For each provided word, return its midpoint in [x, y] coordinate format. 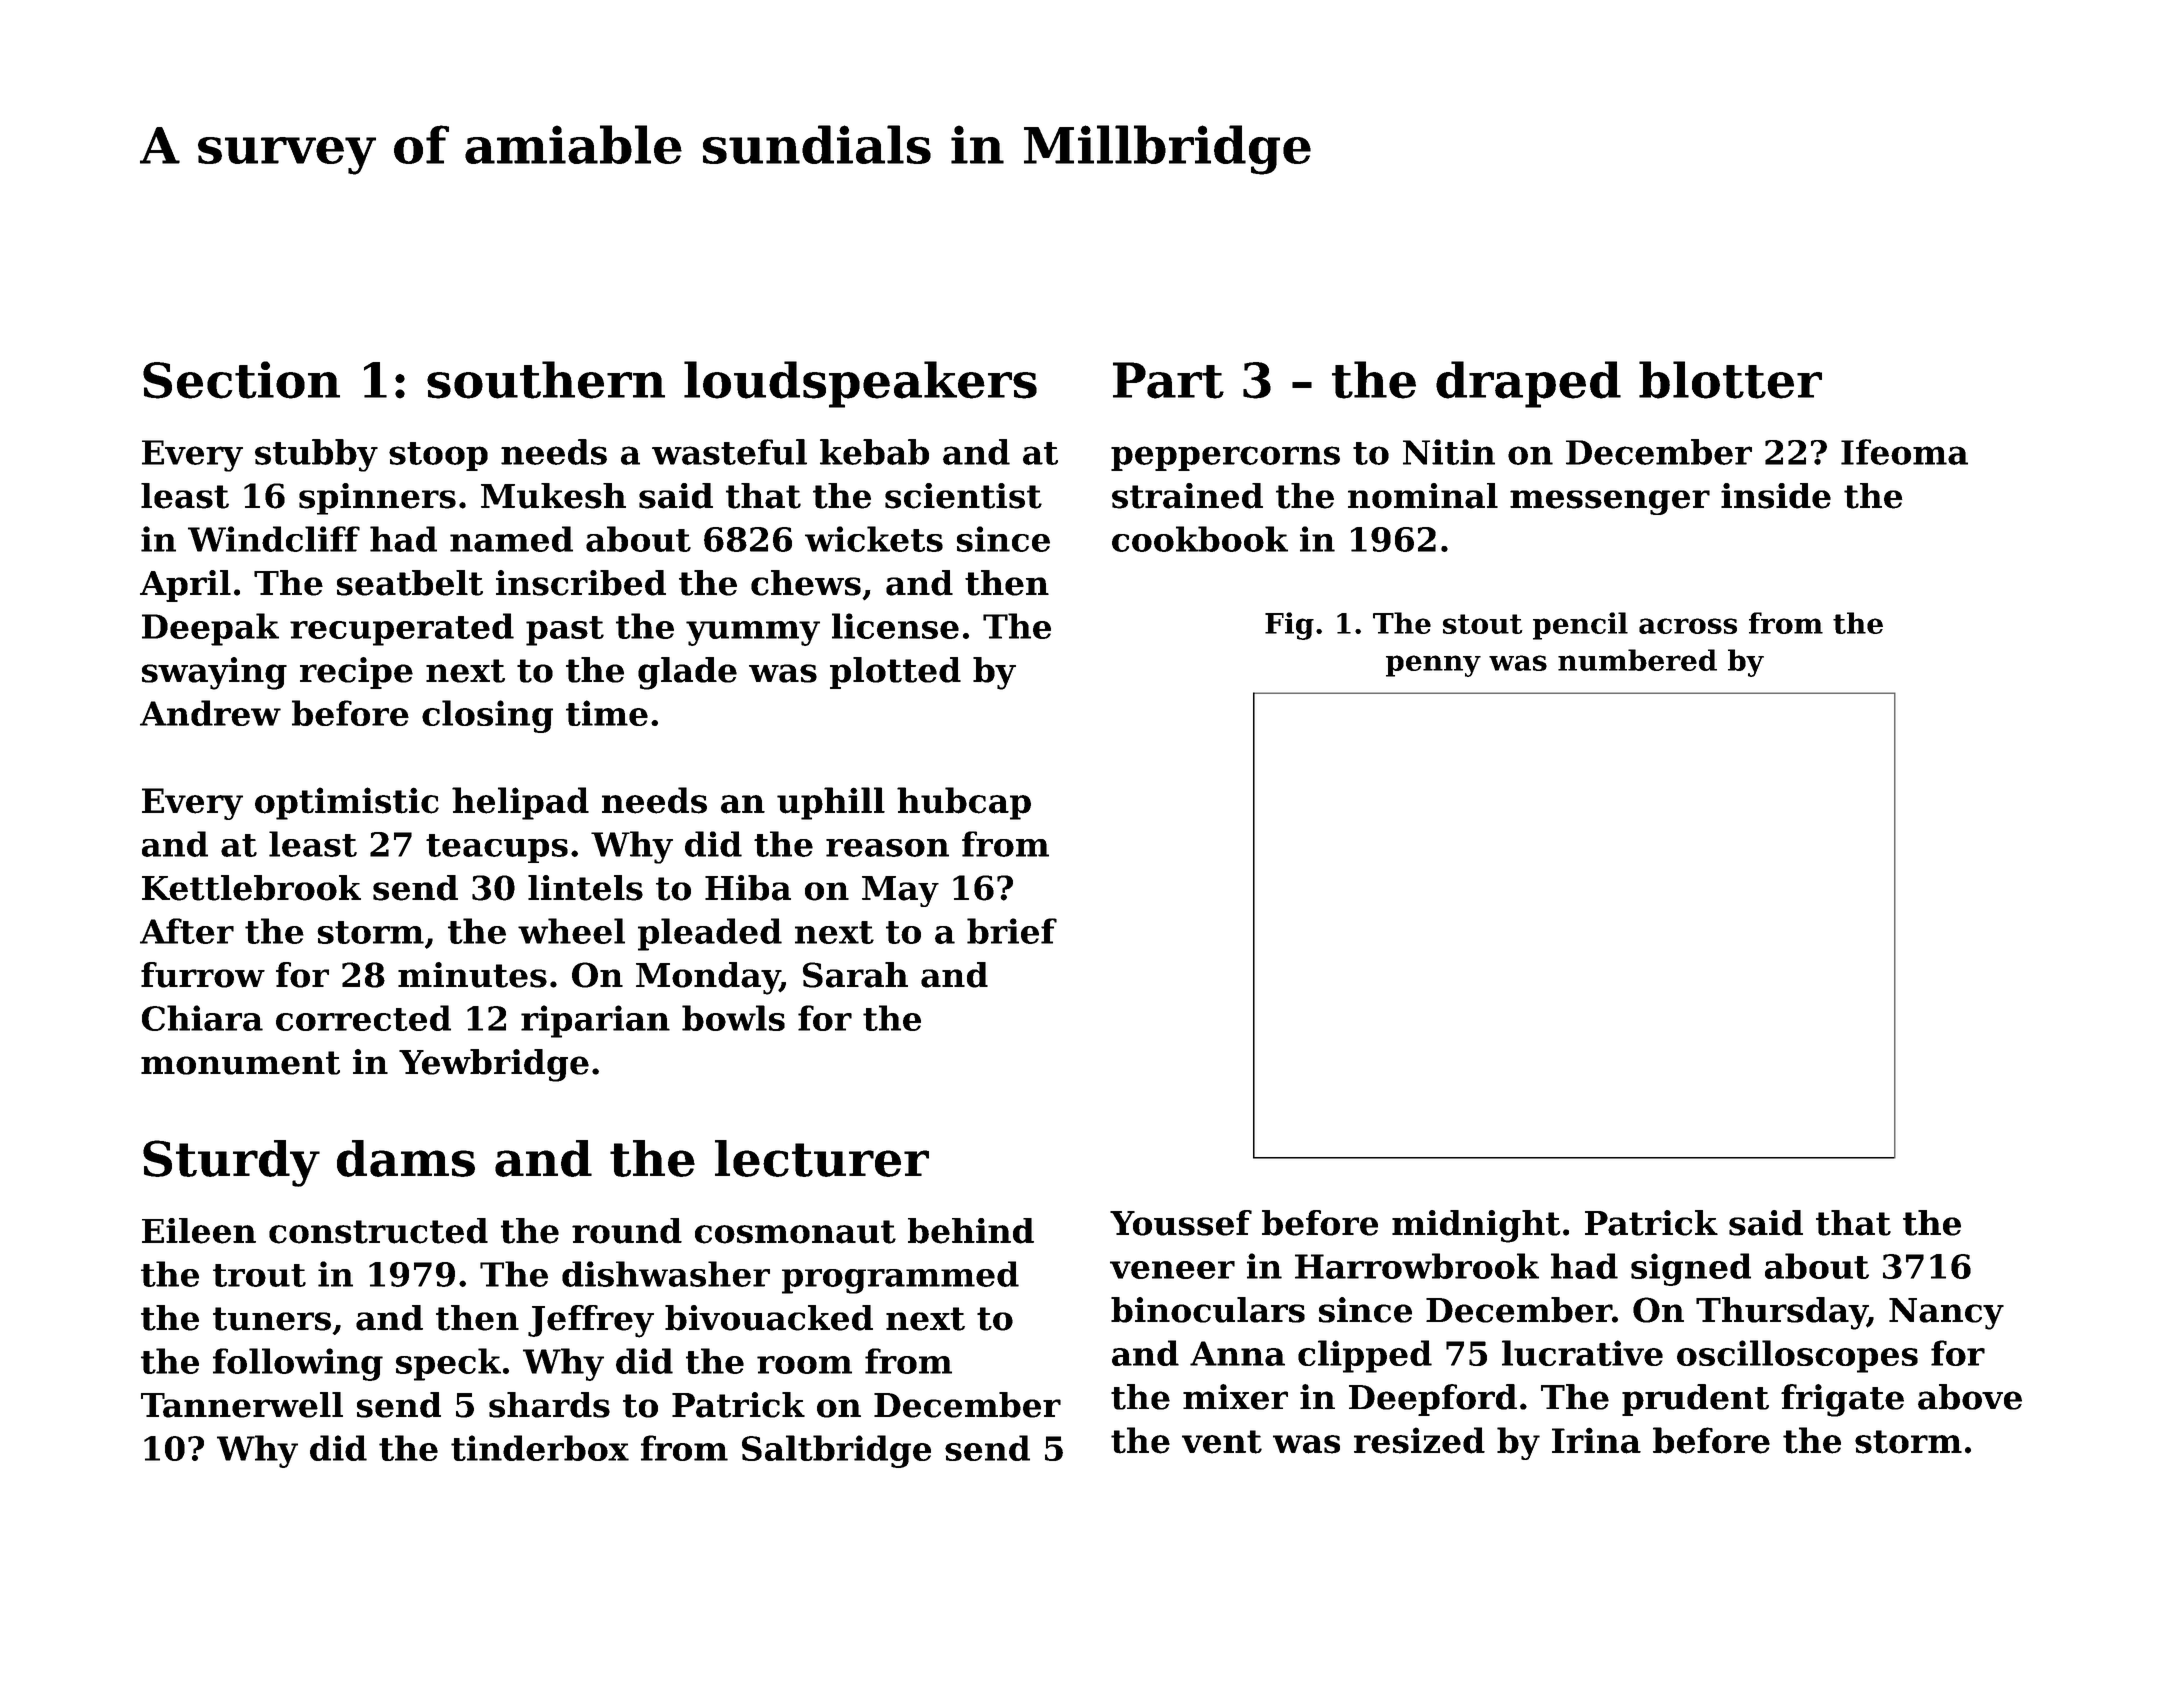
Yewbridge [494, 1065]
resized [1419, 1440]
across [1688, 626]
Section [241, 380]
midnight [1476, 1226]
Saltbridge [836, 1451]
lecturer [822, 1158]
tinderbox [540, 1448]
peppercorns [1225, 458]
